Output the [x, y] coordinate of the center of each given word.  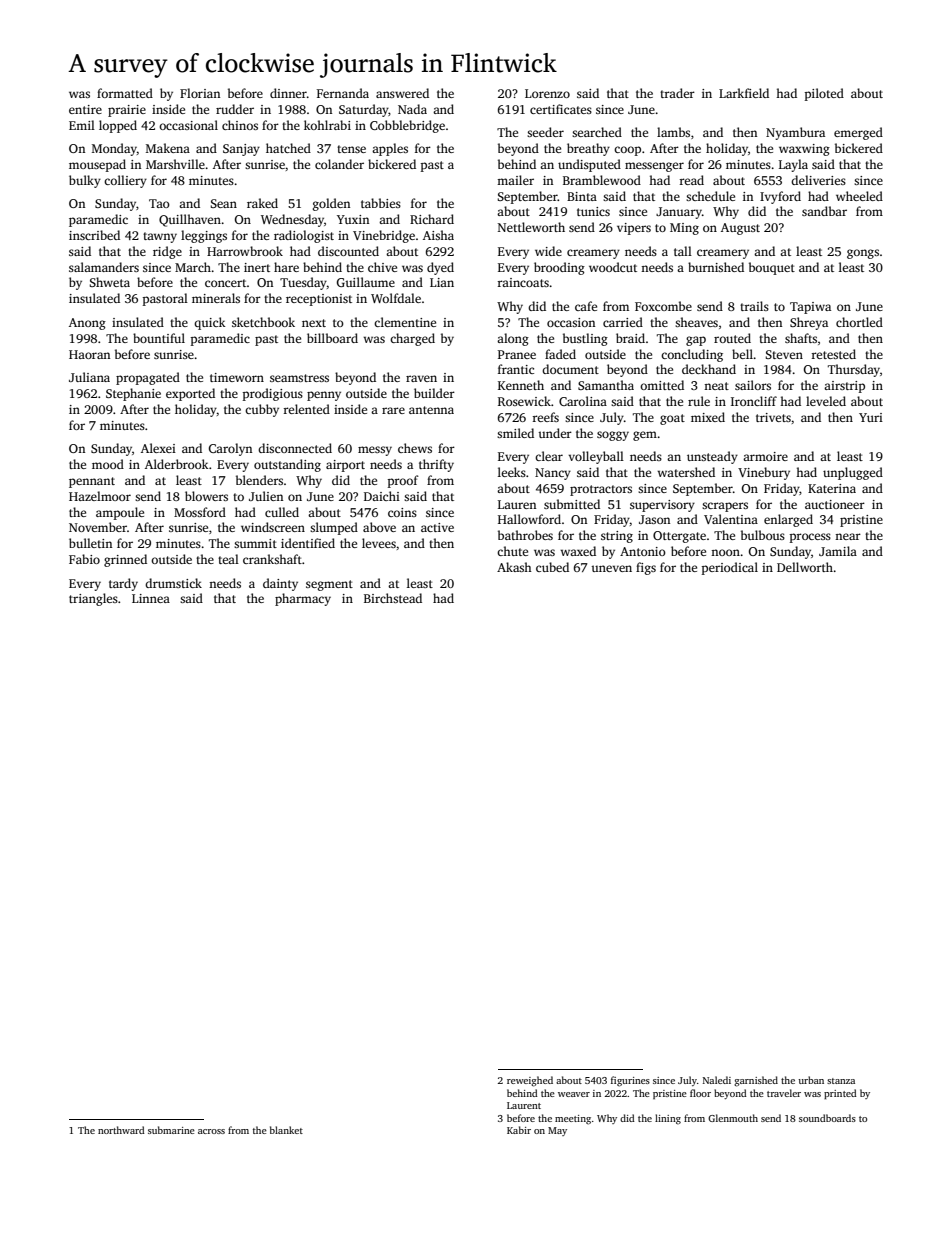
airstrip [844, 387]
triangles [93, 599]
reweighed [530, 1081]
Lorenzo [547, 93]
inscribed [94, 235]
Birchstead [393, 598]
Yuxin [353, 219]
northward [121, 1130]
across [211, 1131]
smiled [515, 433]
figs [646, 568]
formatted [125, 93]
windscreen [273, 527]
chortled [859, 322]
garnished [756, 1081]
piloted [824, 94]
